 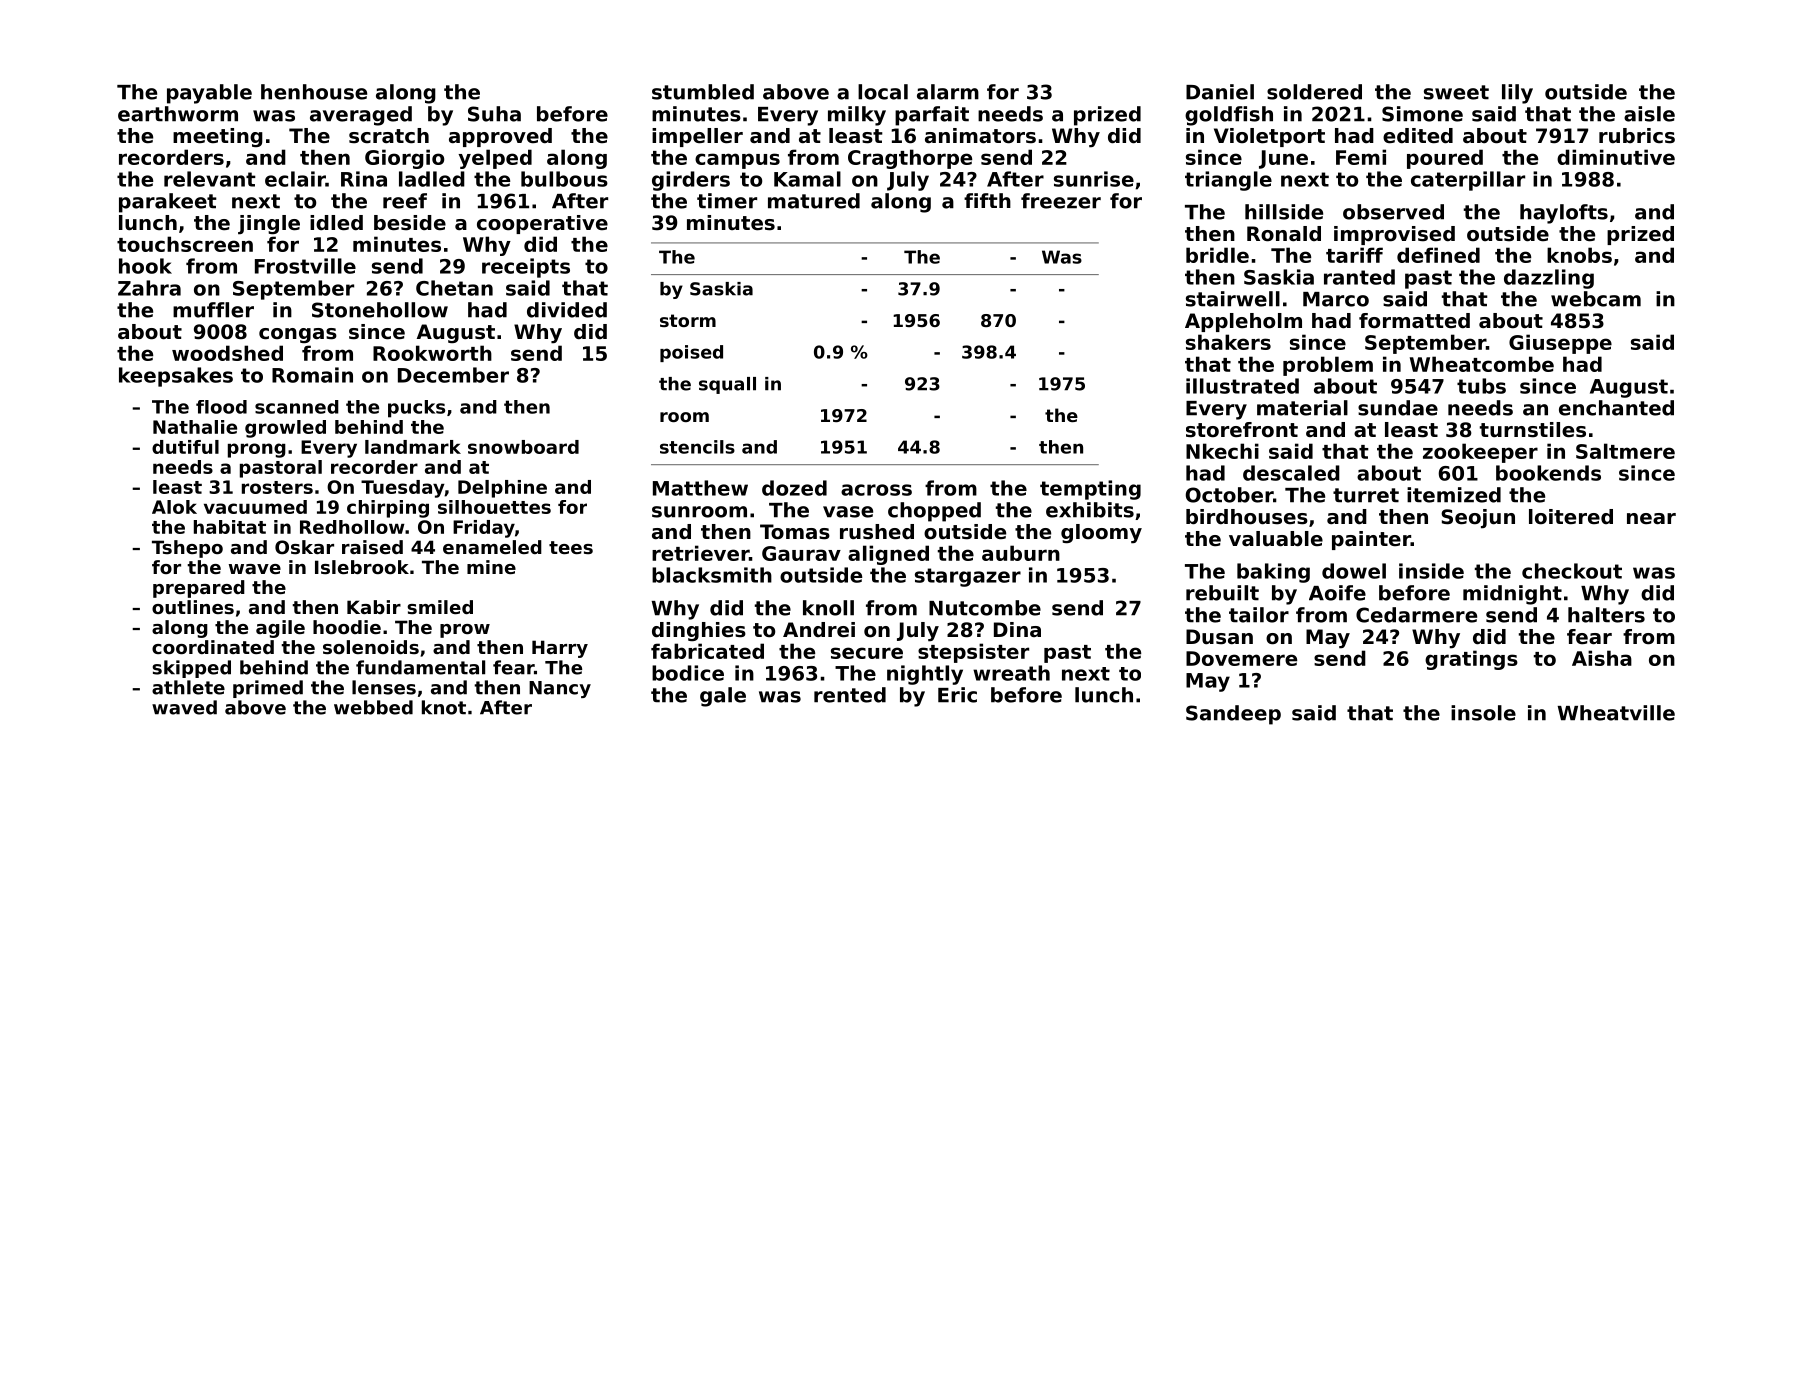 I want to click on Dovemere, so click(x=1241, y=658).
